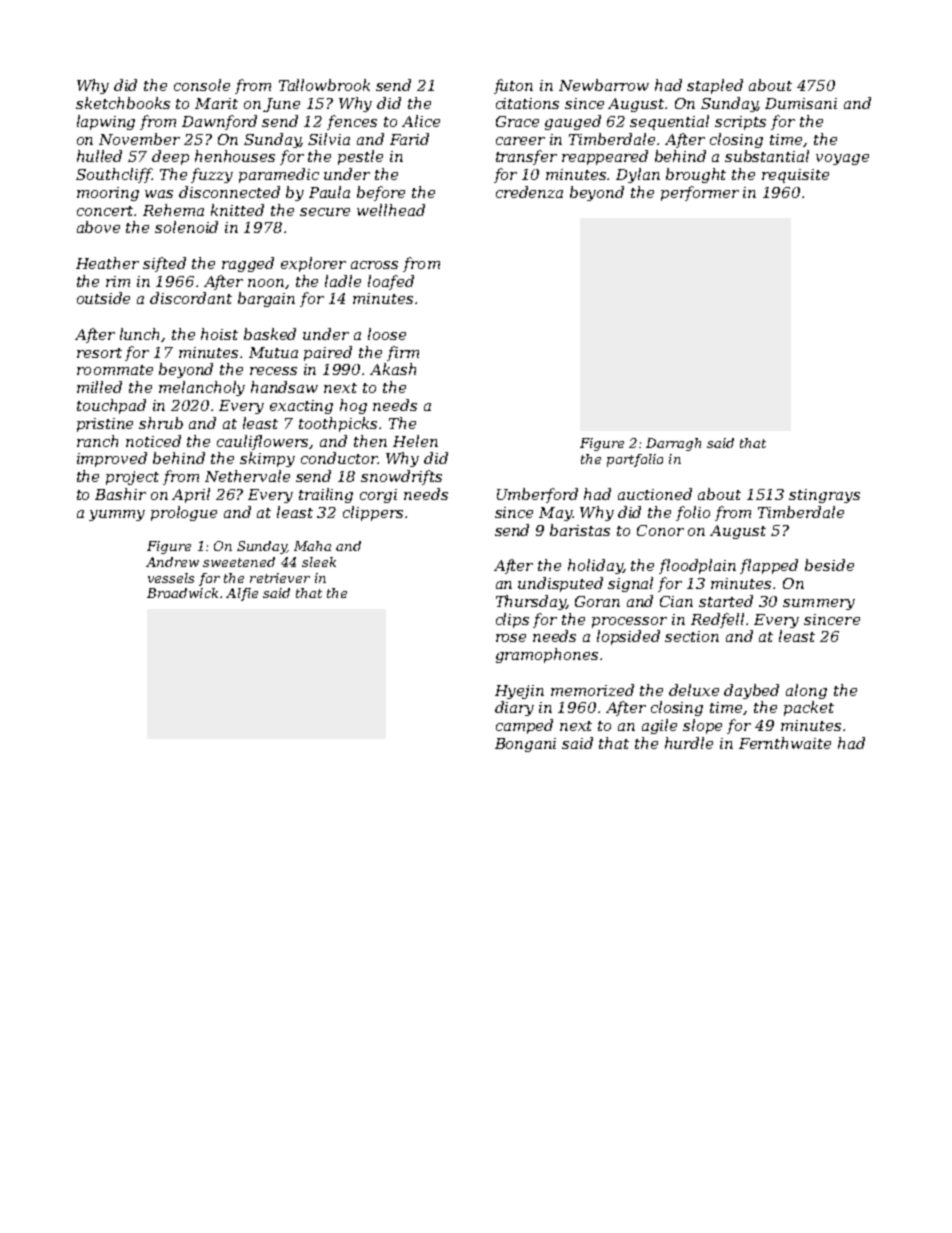  I want to click on Rehema, so click(173, 210).
